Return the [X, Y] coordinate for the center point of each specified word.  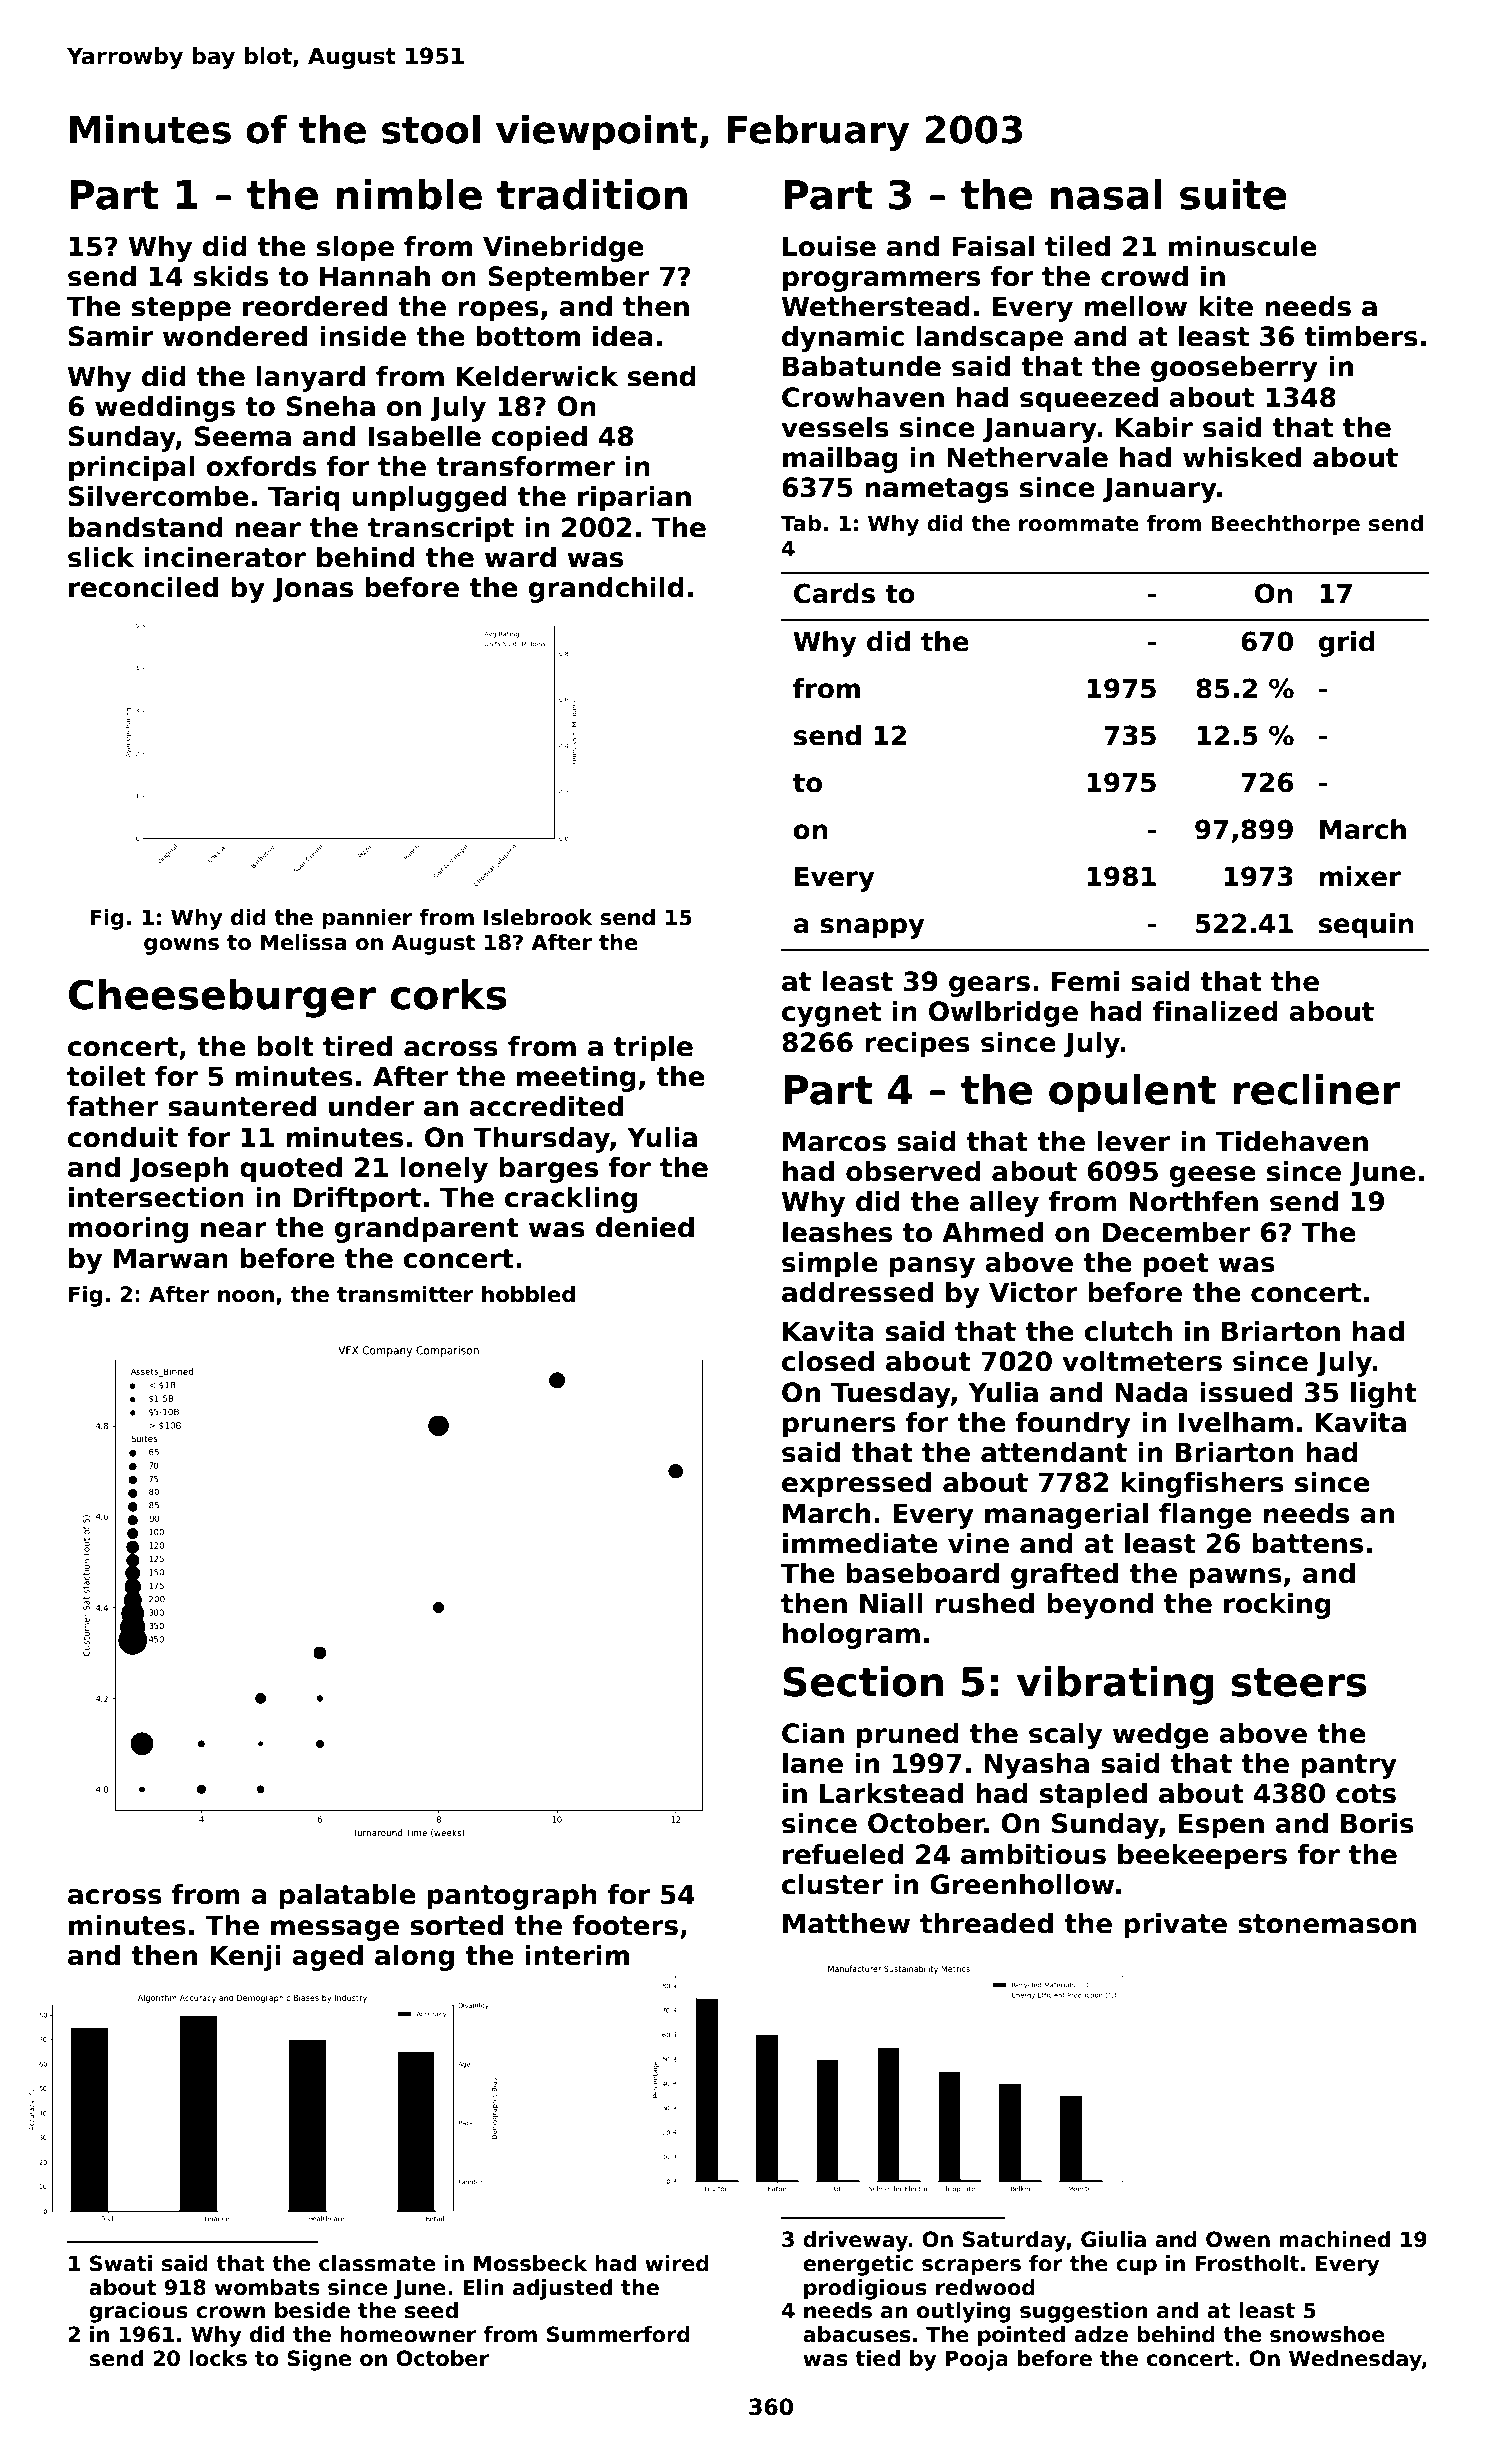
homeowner [408, 2334]
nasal [1106, 194]
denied [645, 1227]
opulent [1132, 1093]
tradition [592, 194]
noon [246, 1296]
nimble [409, 194]
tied [877, 2358]
